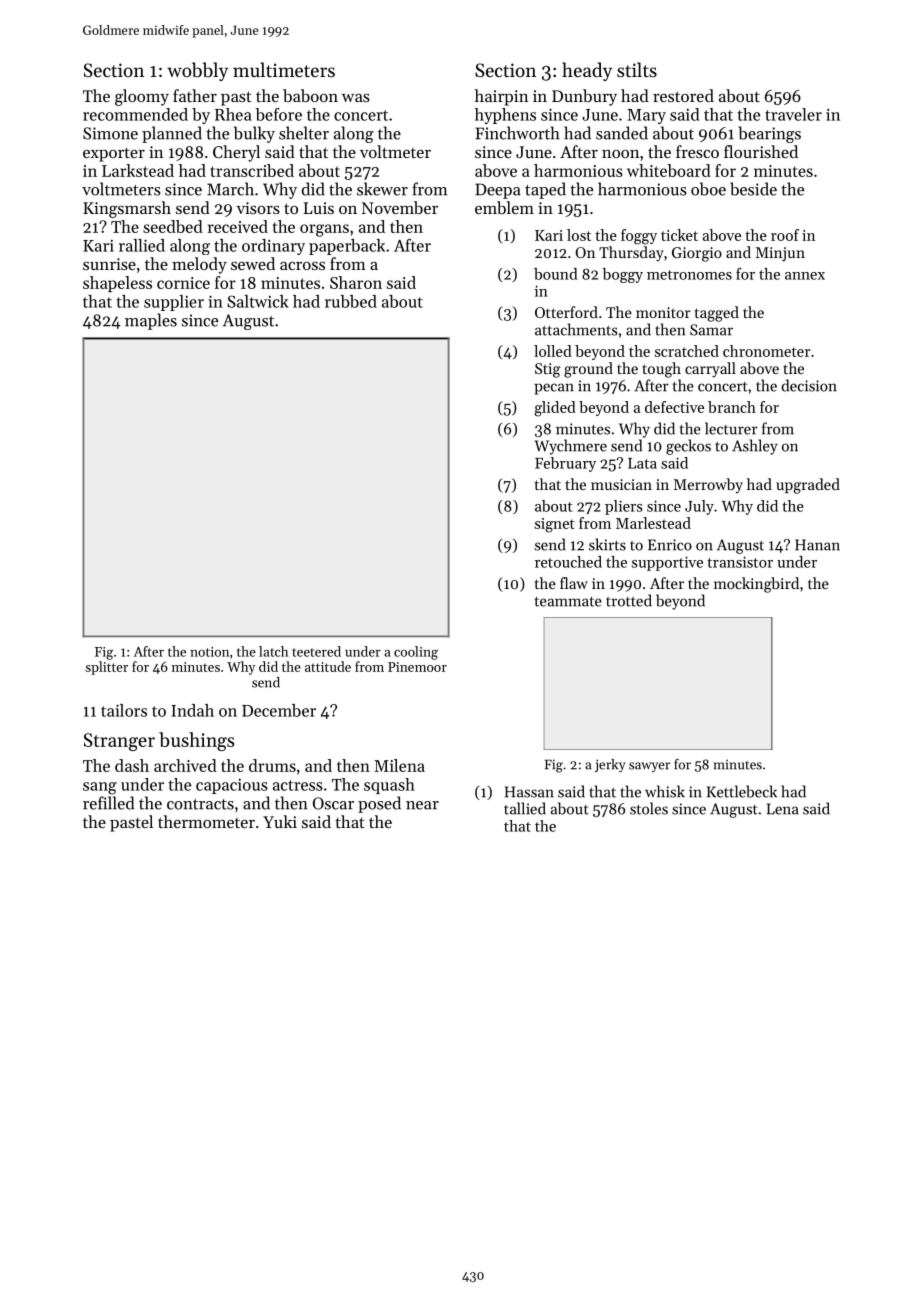 This page has width=924, height=1314. Describe the element at coordinates (284, 69) in the page. I see `multimeters` at that location.
